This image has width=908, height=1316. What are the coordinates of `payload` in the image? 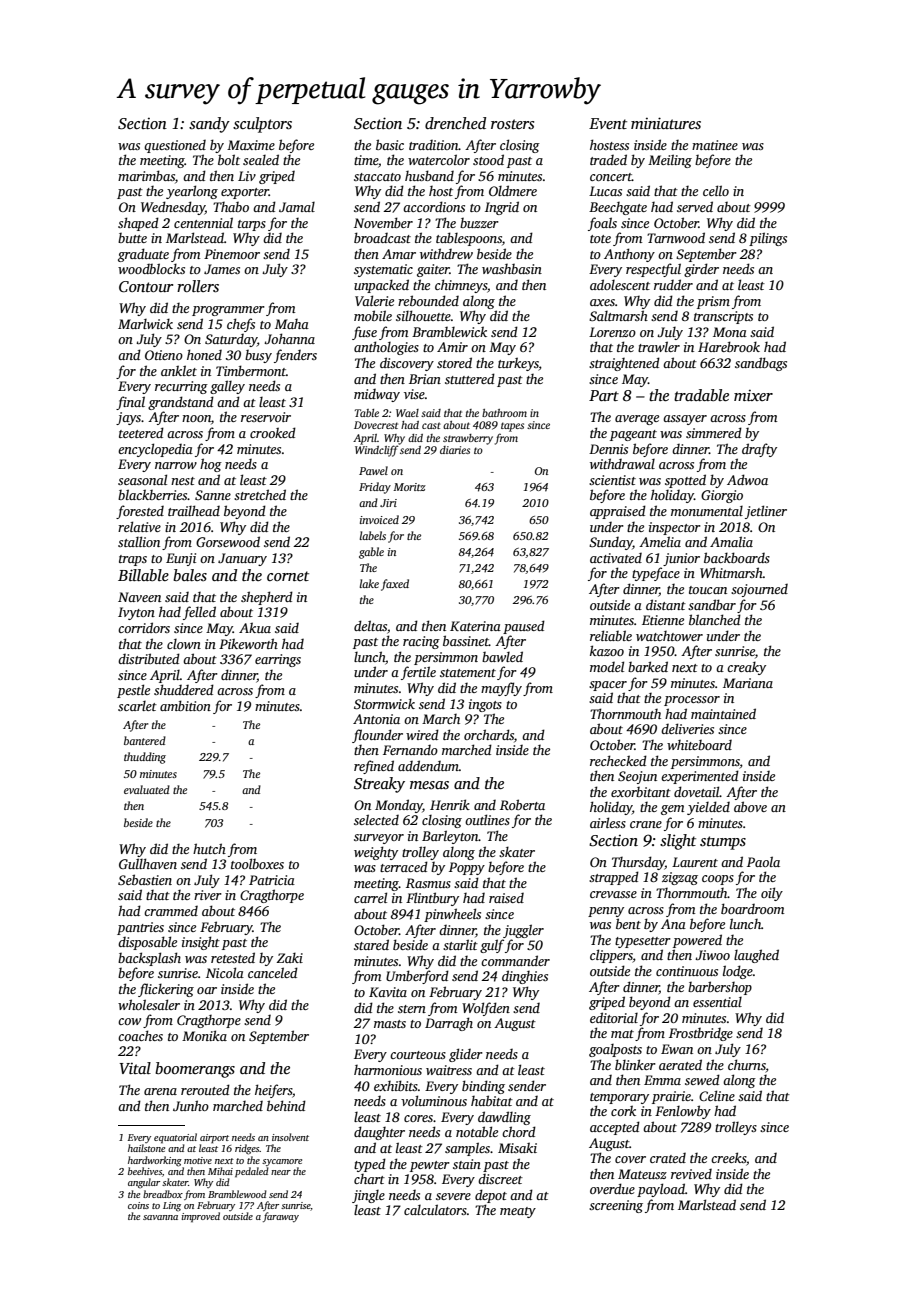 It's located at (661, 1190).
